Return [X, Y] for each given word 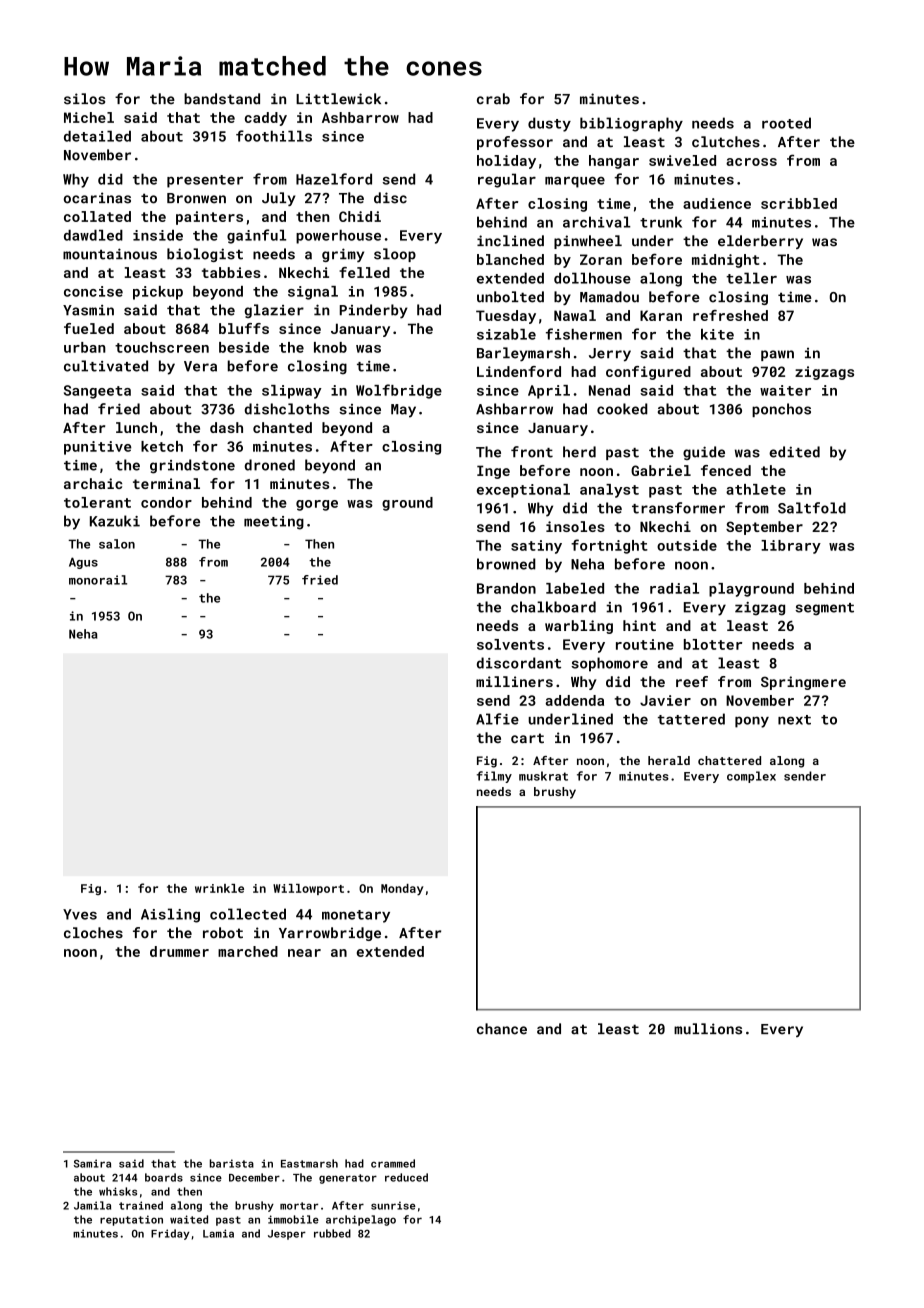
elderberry [760, 242]
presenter [205, 181]
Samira [92, 1163]
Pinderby [374, 311]
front [532, 452]
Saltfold [812, 508]
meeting [274, 523]
